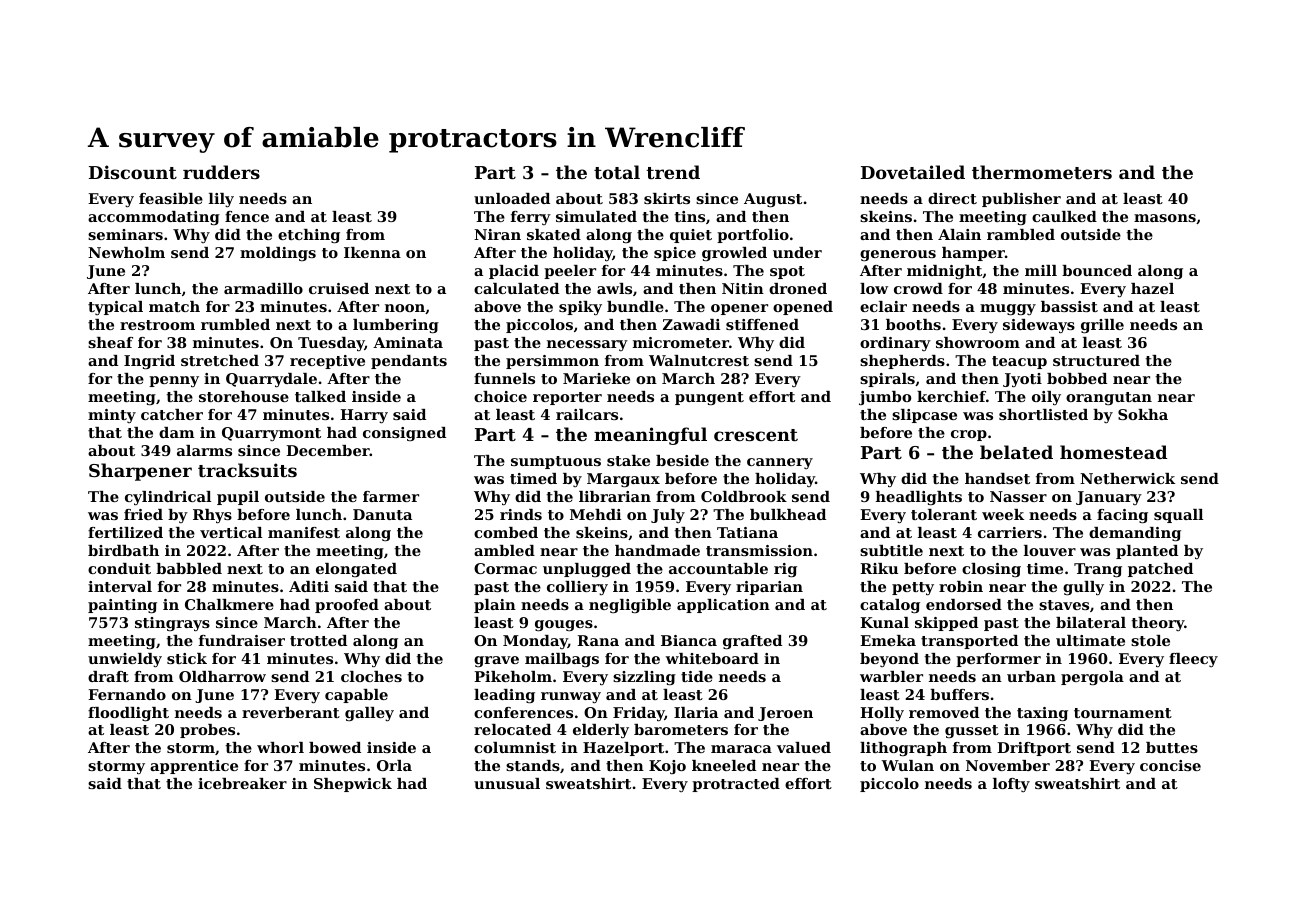 The height and width of the screenshot is (924, 1308). I want to click on thermometers, so click(1042, 172).
